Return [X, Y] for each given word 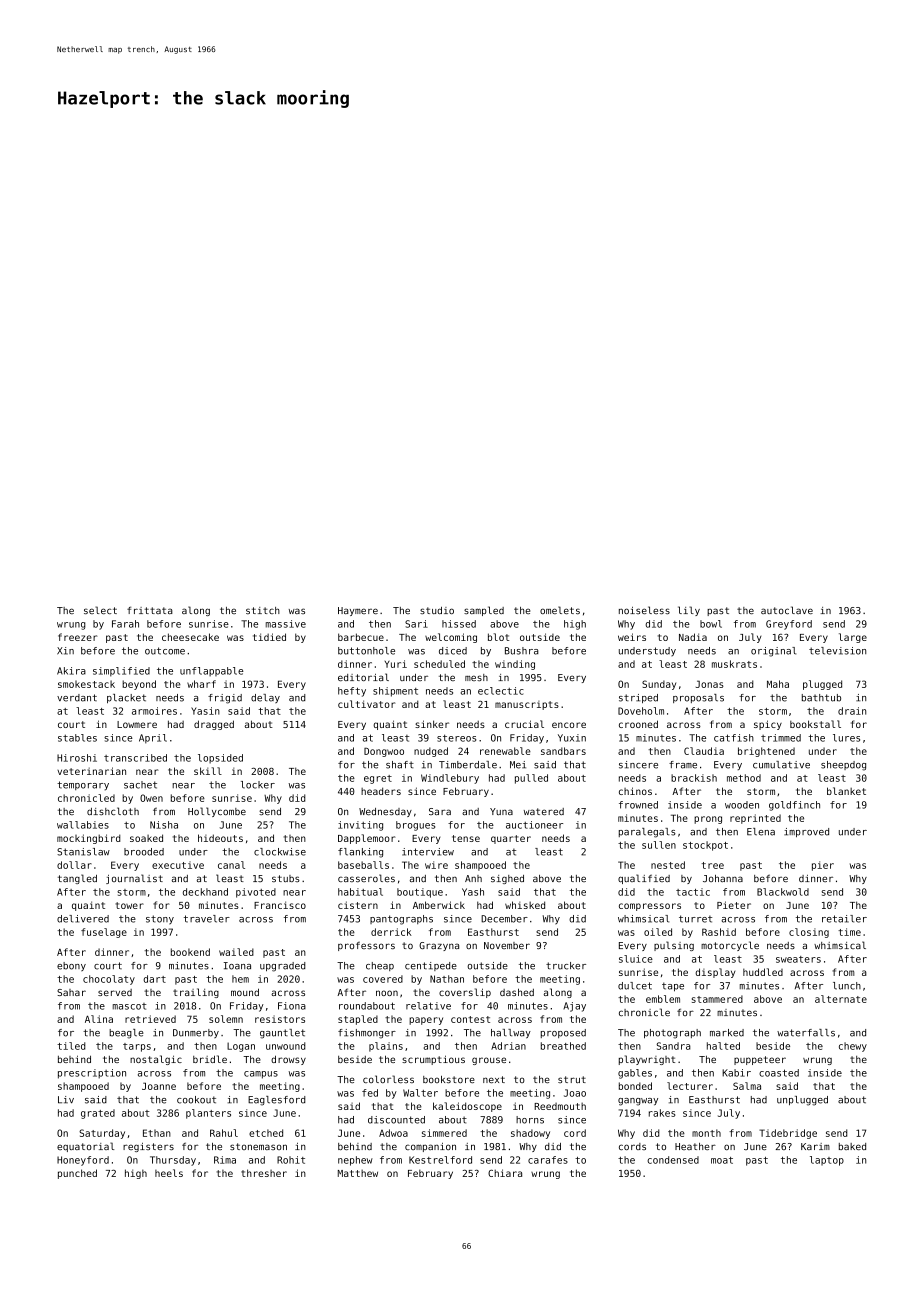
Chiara [505, 1173]
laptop [827, 1161]
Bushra [522, 651]
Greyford [789, 625]
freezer [77, 637]
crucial [524, 724]
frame [683, 765]
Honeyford [83, 1161]
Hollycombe [217, 812]
